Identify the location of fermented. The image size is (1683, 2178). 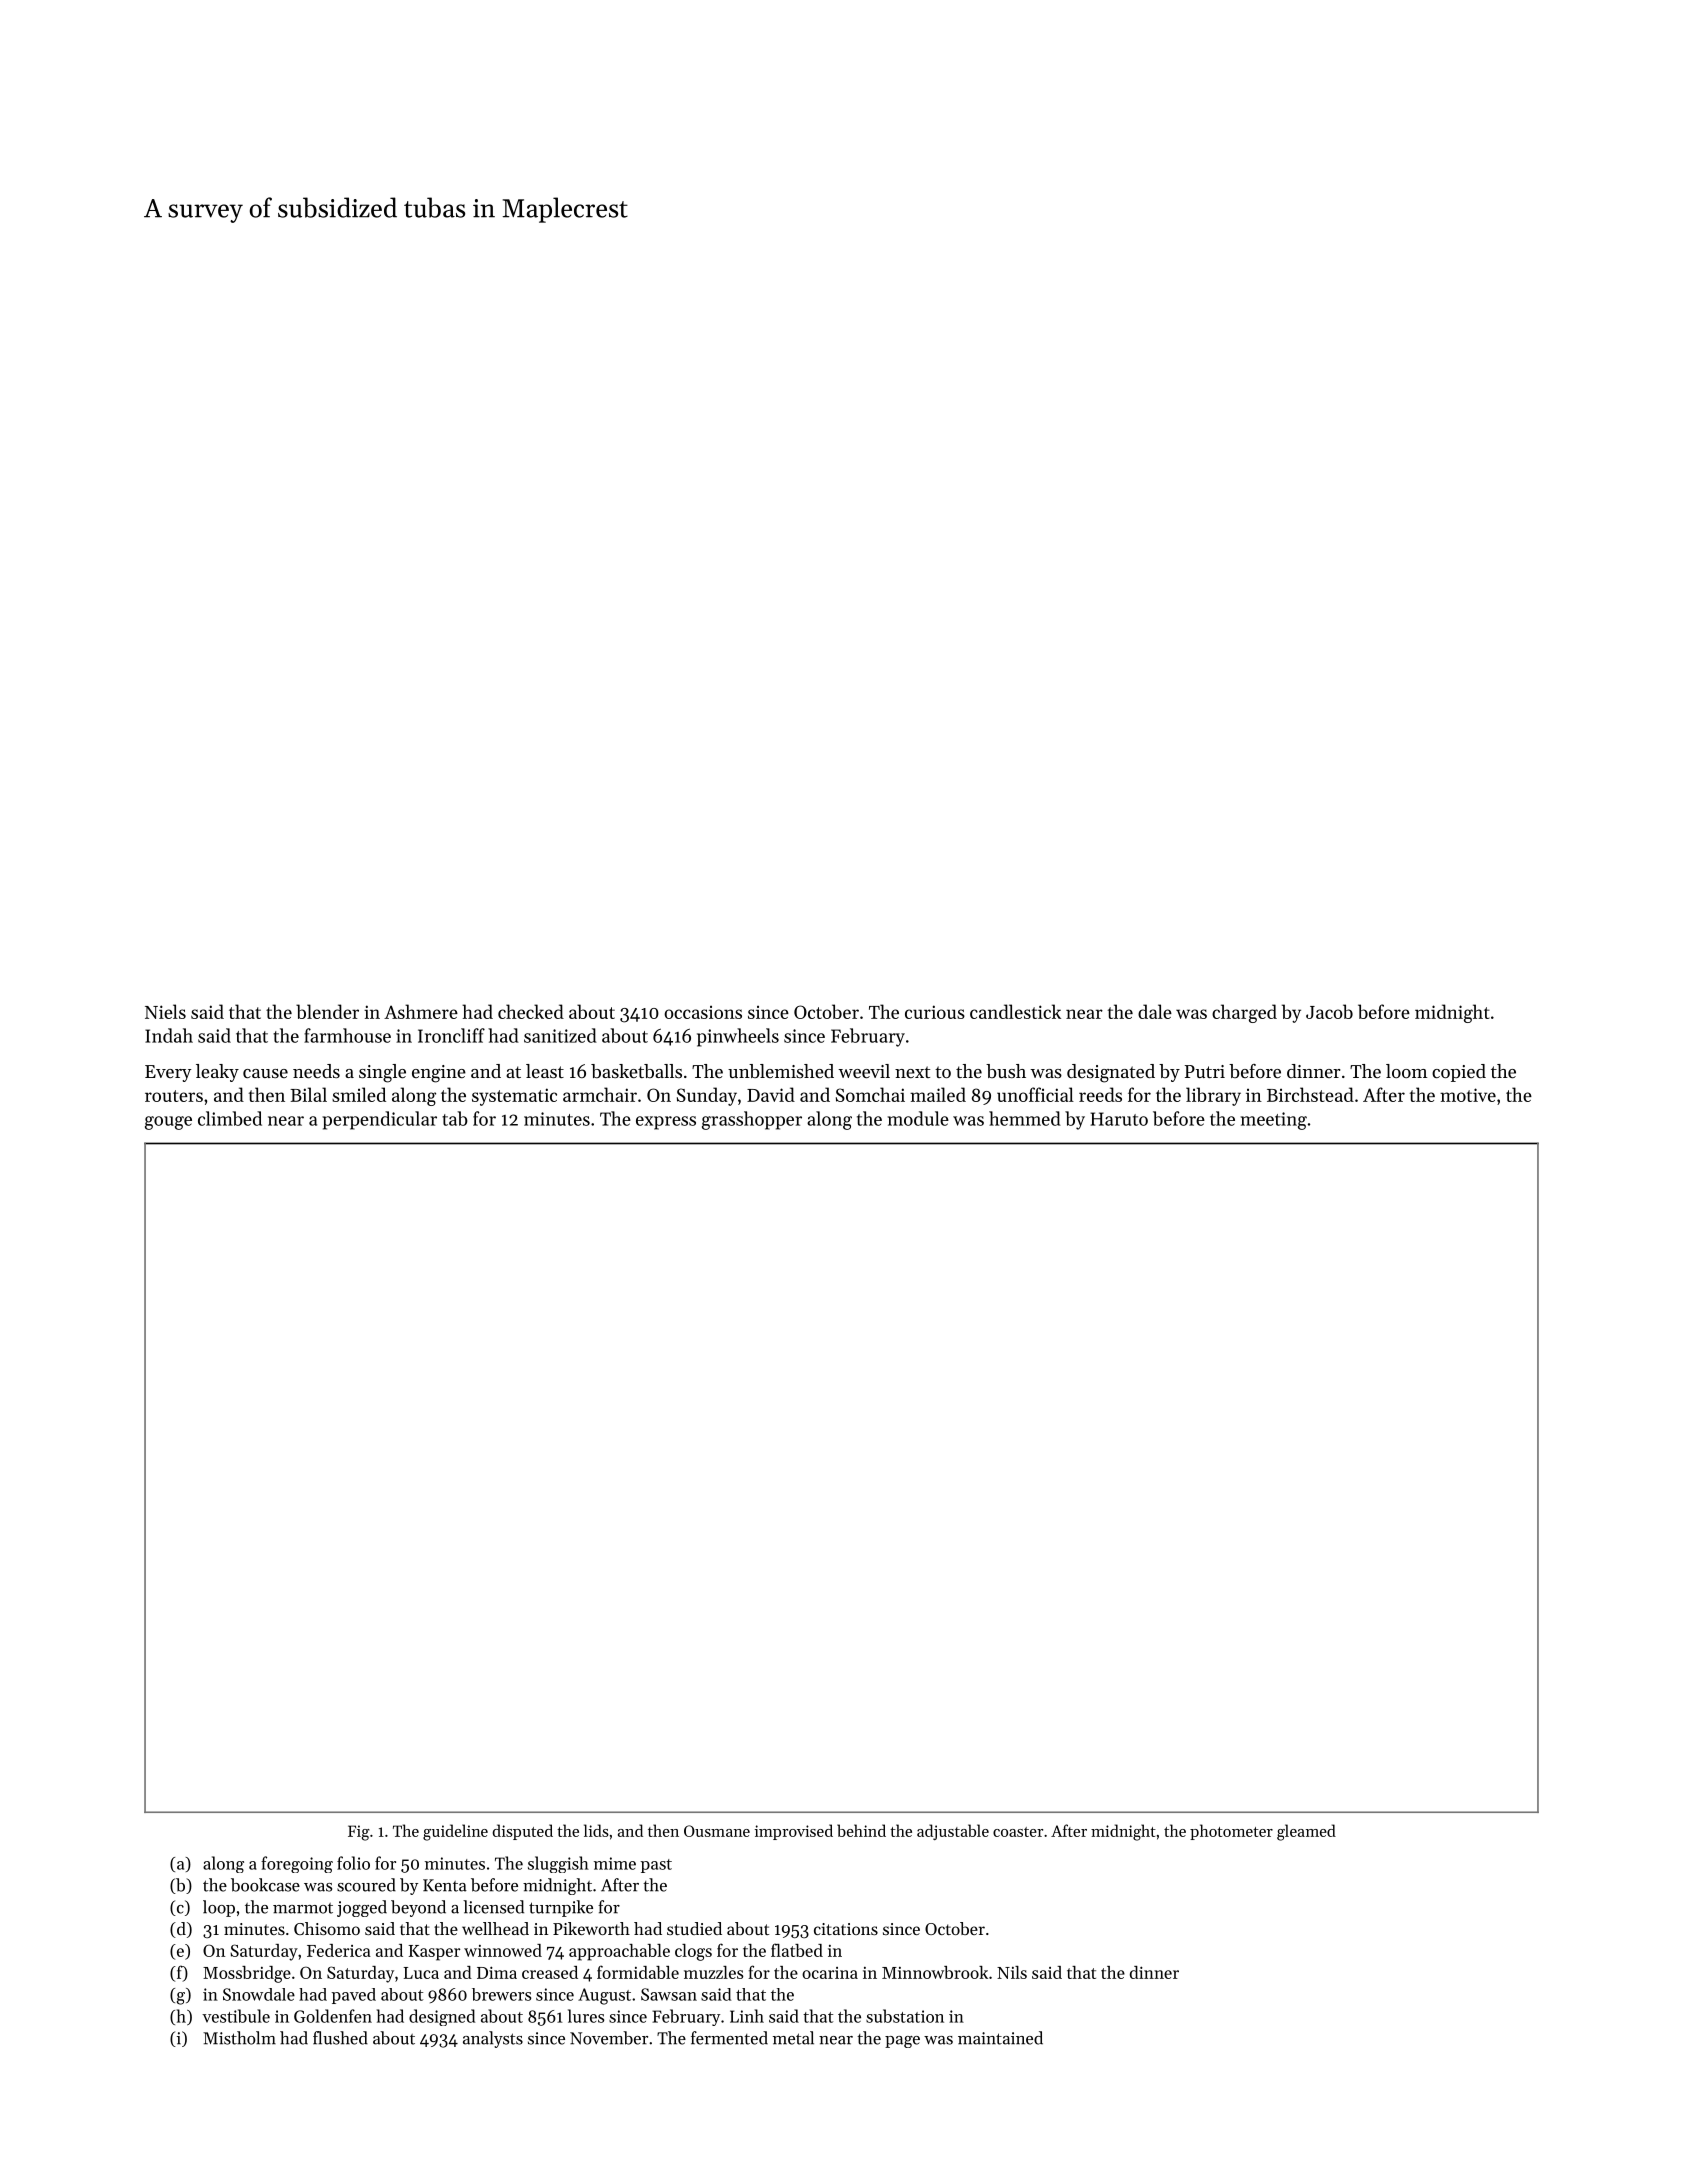
(729, 2038).
